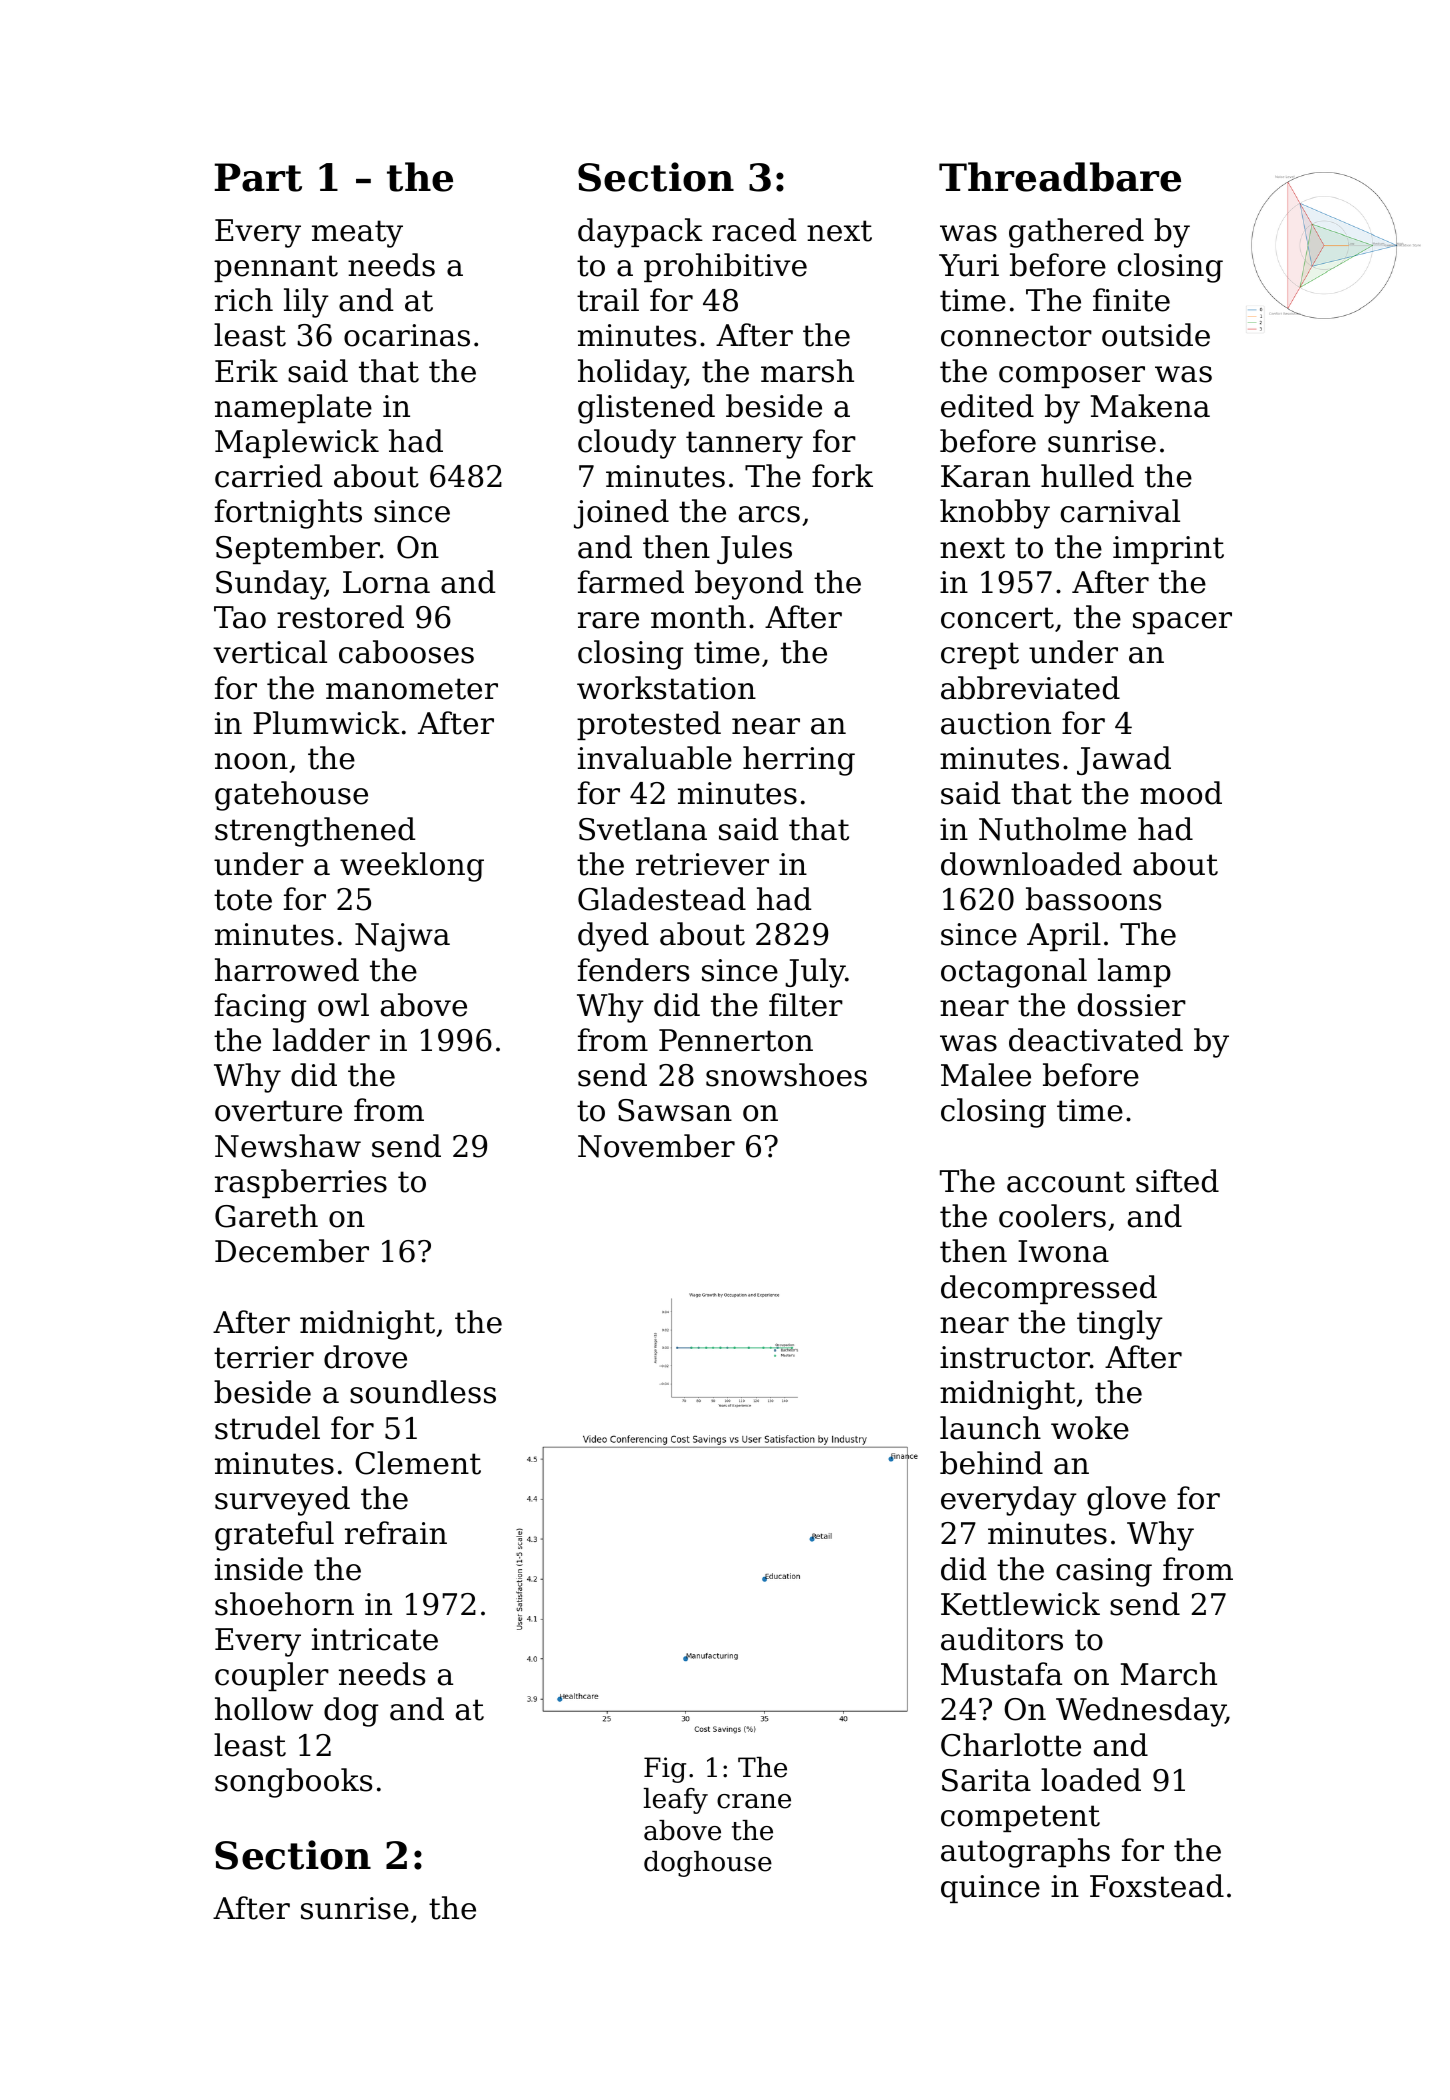 The width and height of the image is (1450, 2100). Describe the element at coordinates (1002, 1639) in the image. I see `auditors` at that location.
